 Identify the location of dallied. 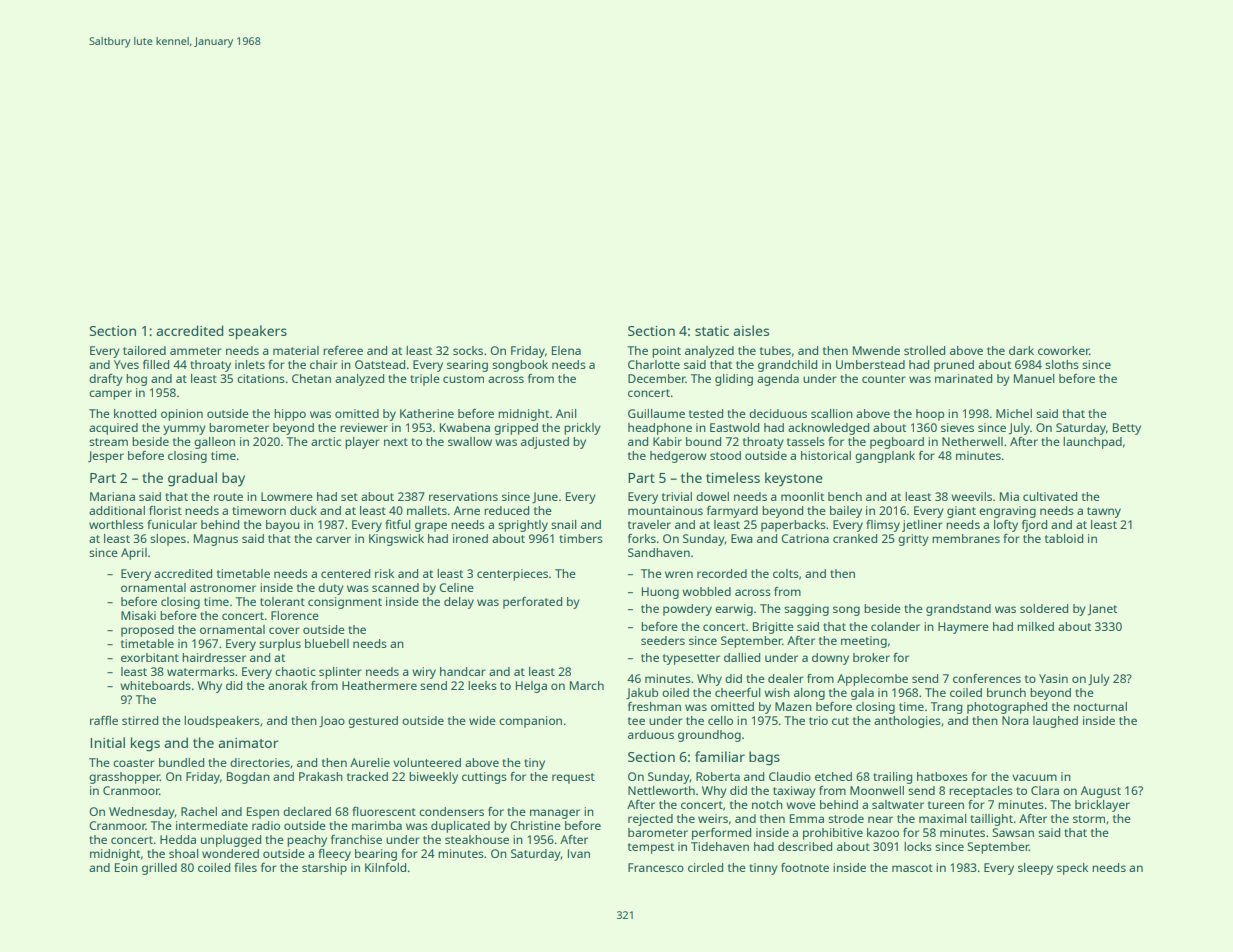
(742, 657).
